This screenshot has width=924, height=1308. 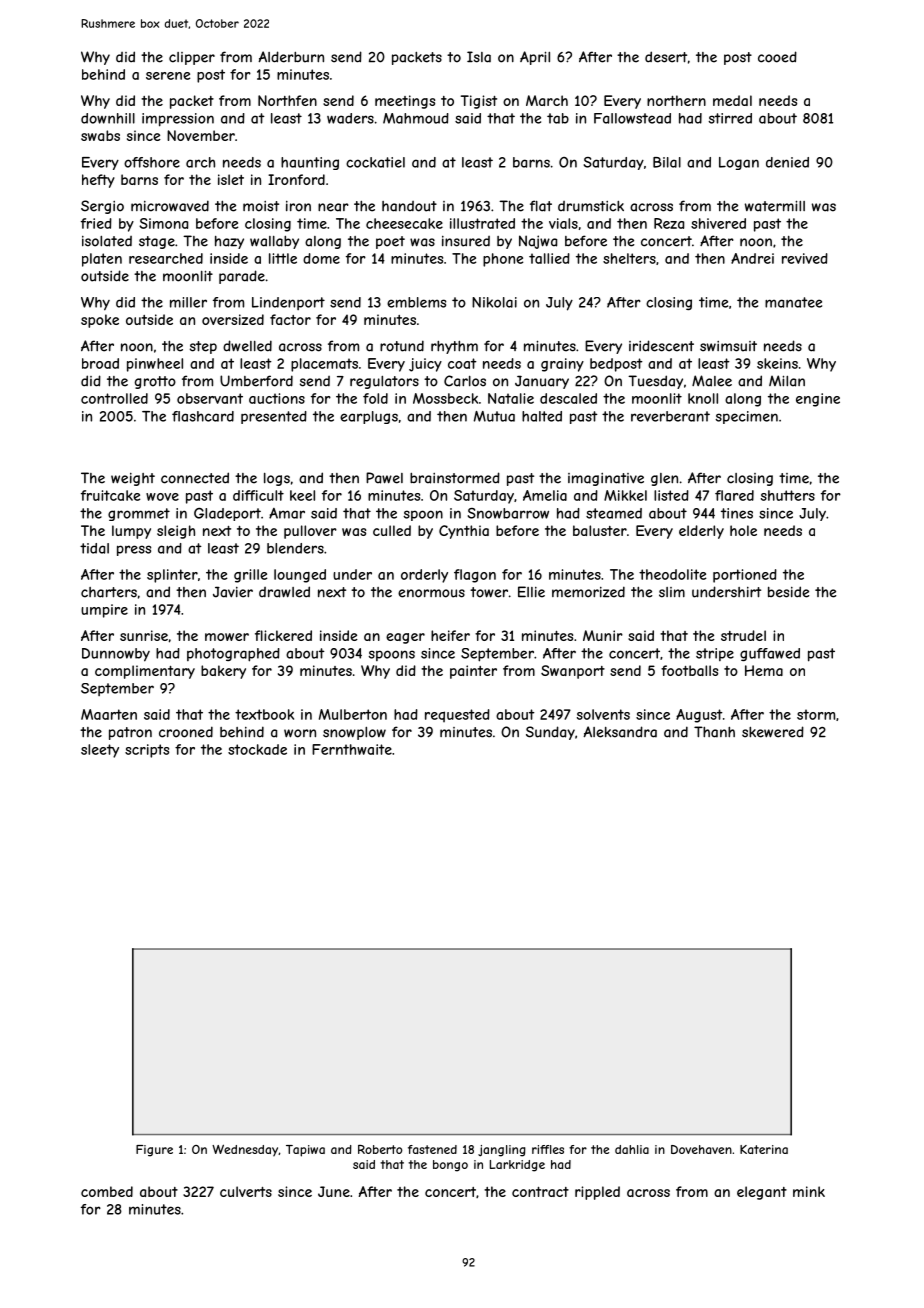 I want to click on Figure, so click(x=154, y=1151).
